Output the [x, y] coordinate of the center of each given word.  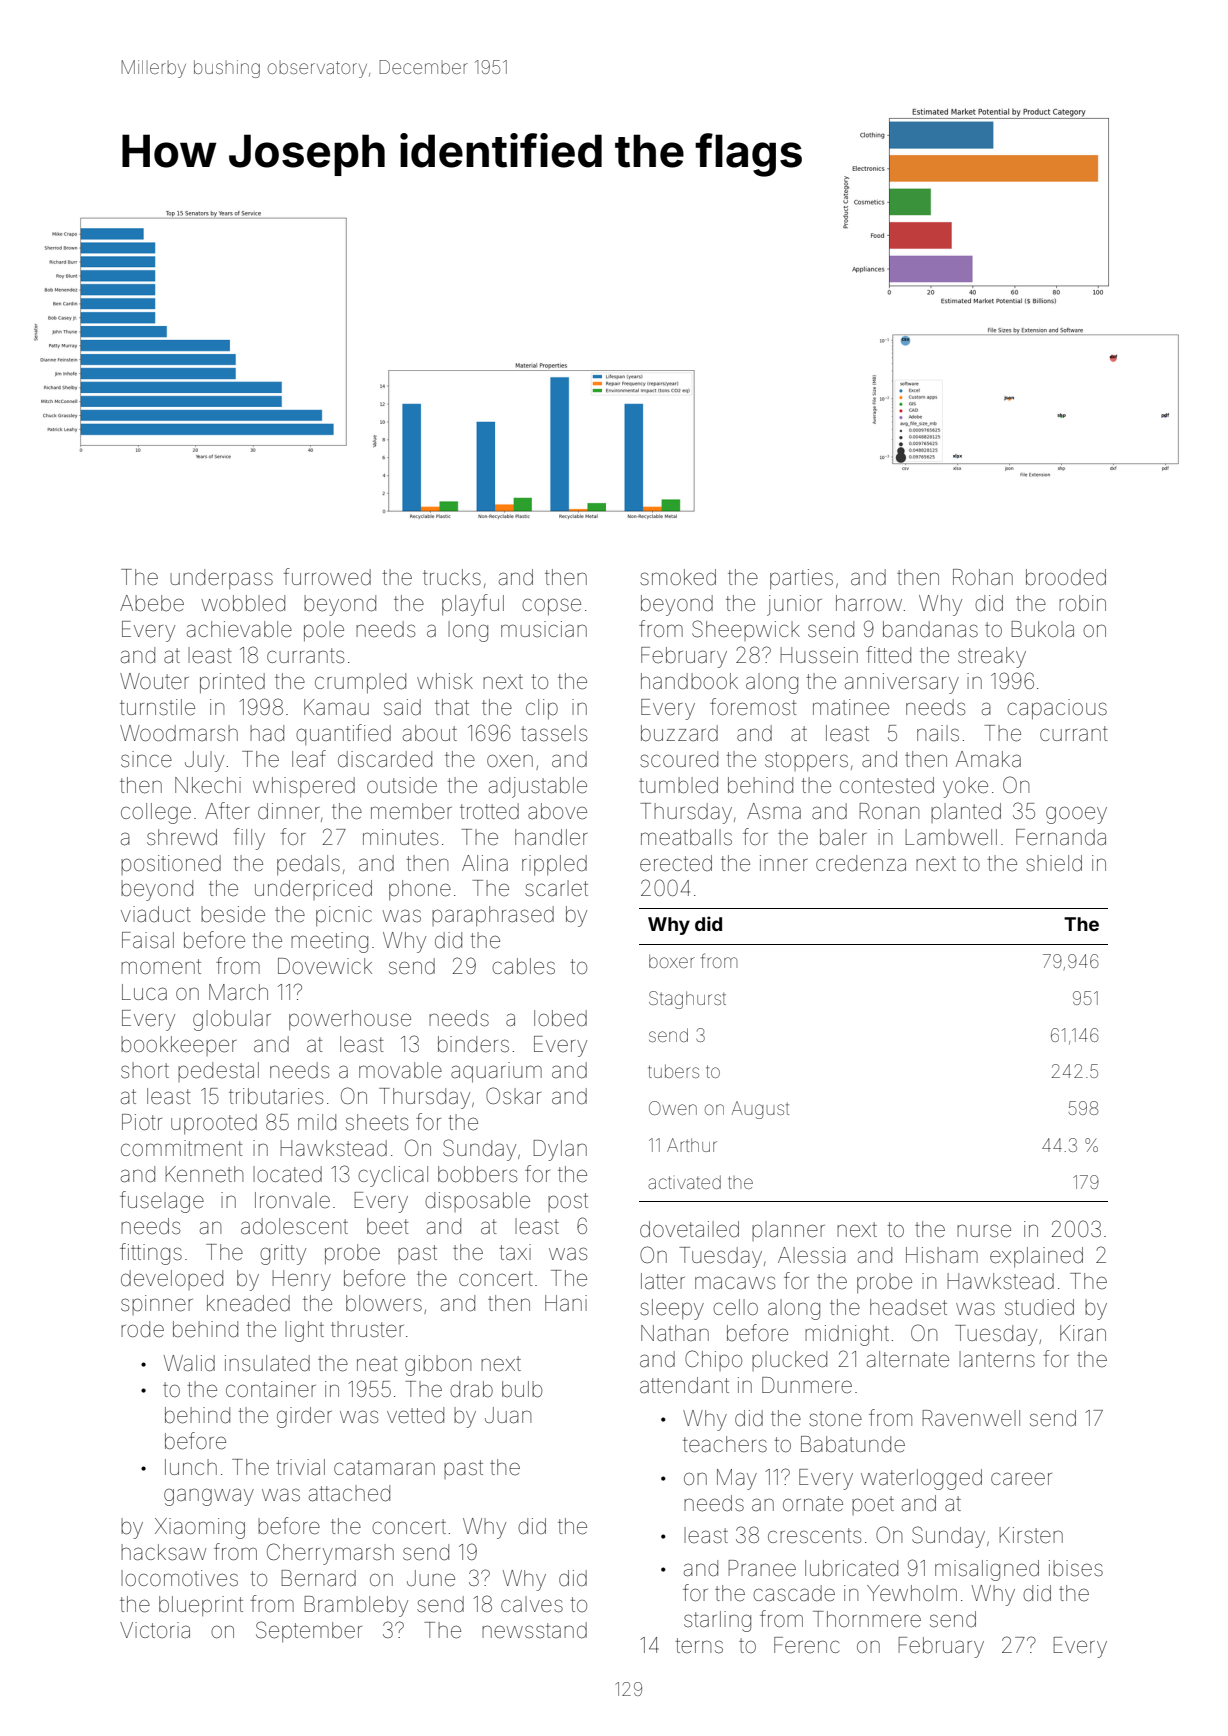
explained [1036, 1257]
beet [388, 1226]
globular [232, 1020]
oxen [510, 761]
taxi [515, 1252]
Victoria [155, 1630]
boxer [672, 961]
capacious [1057, 709]
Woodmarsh [179, 733]
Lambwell [951, 837]
